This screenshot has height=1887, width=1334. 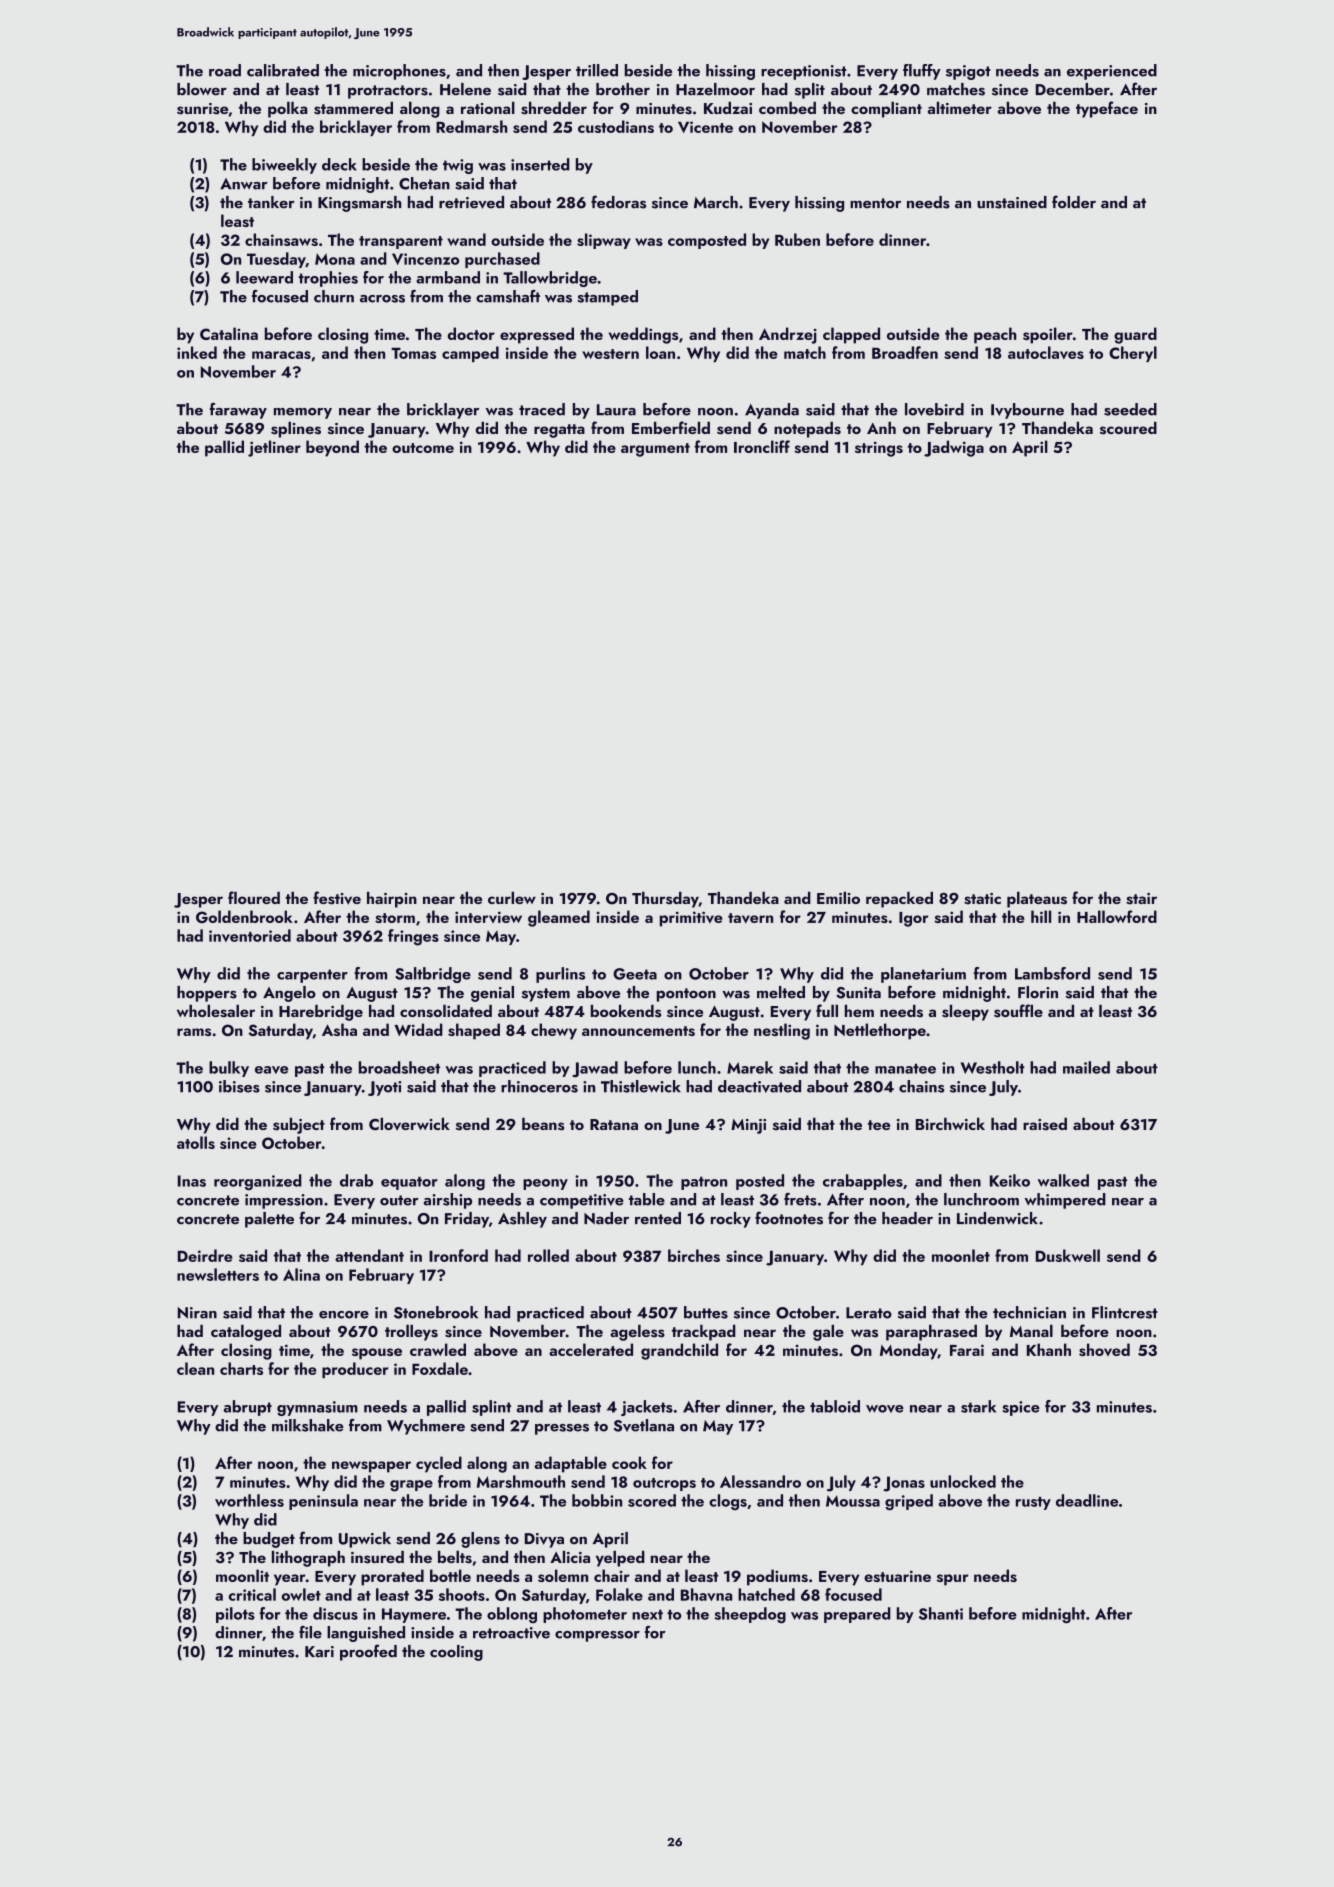 I want to click on chewy, so click(x=554, y=1031).
